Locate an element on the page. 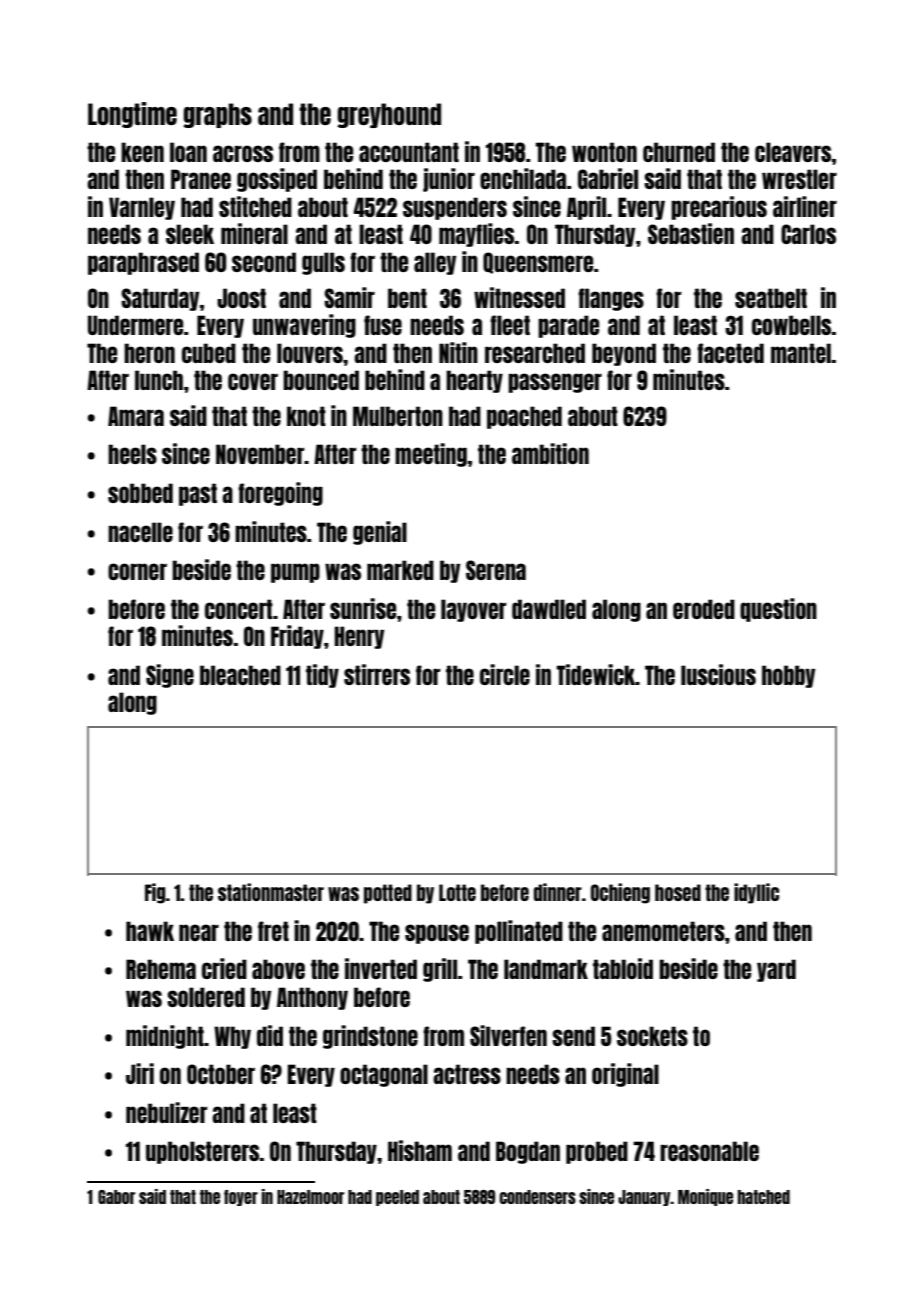  foregoing is located at coordinates (280, 494).
